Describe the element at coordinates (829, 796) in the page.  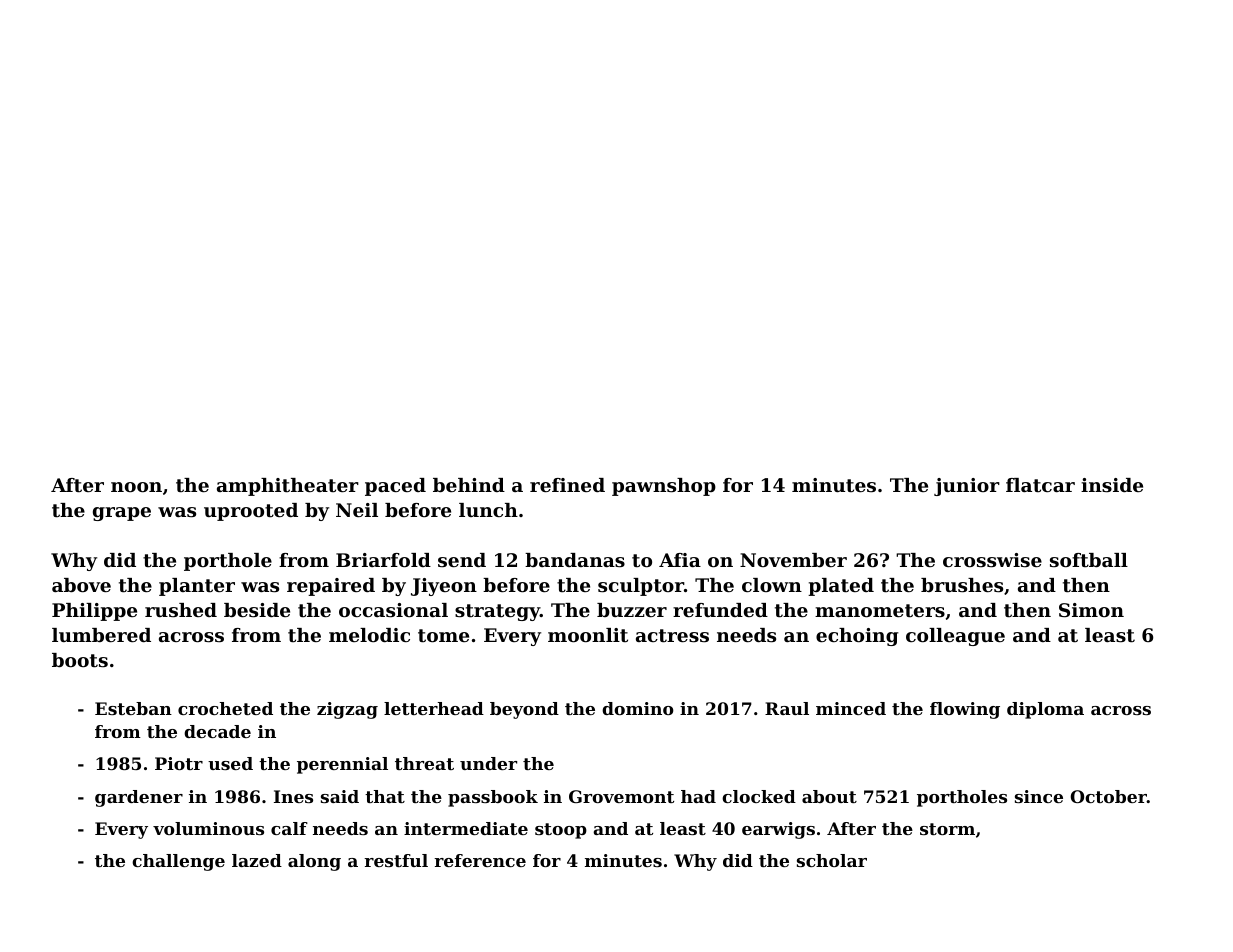
I see `about` at that location.
